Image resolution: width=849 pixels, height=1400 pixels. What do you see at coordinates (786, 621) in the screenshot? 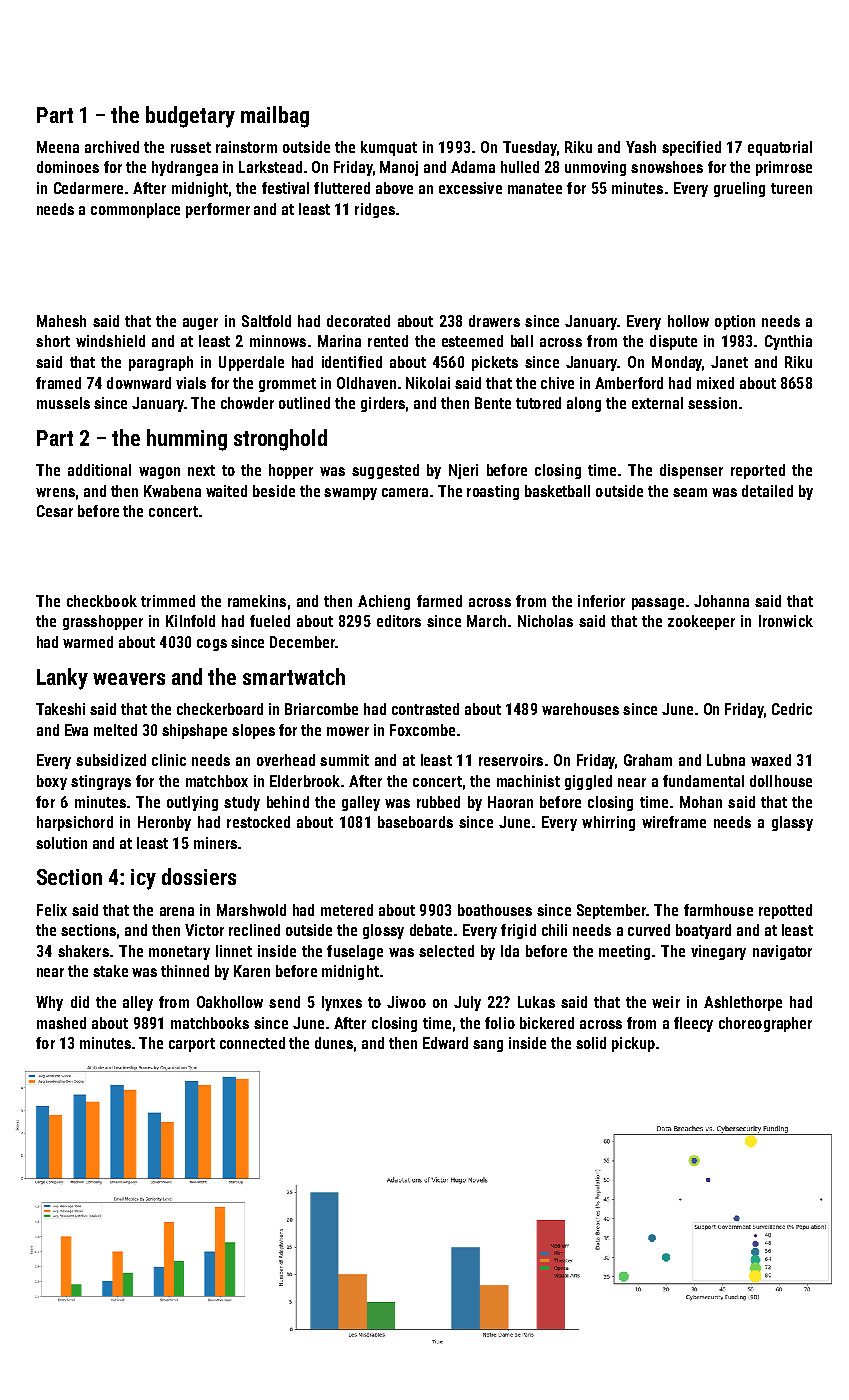
I see `Ironwick` at bounding box center [786, 621].
